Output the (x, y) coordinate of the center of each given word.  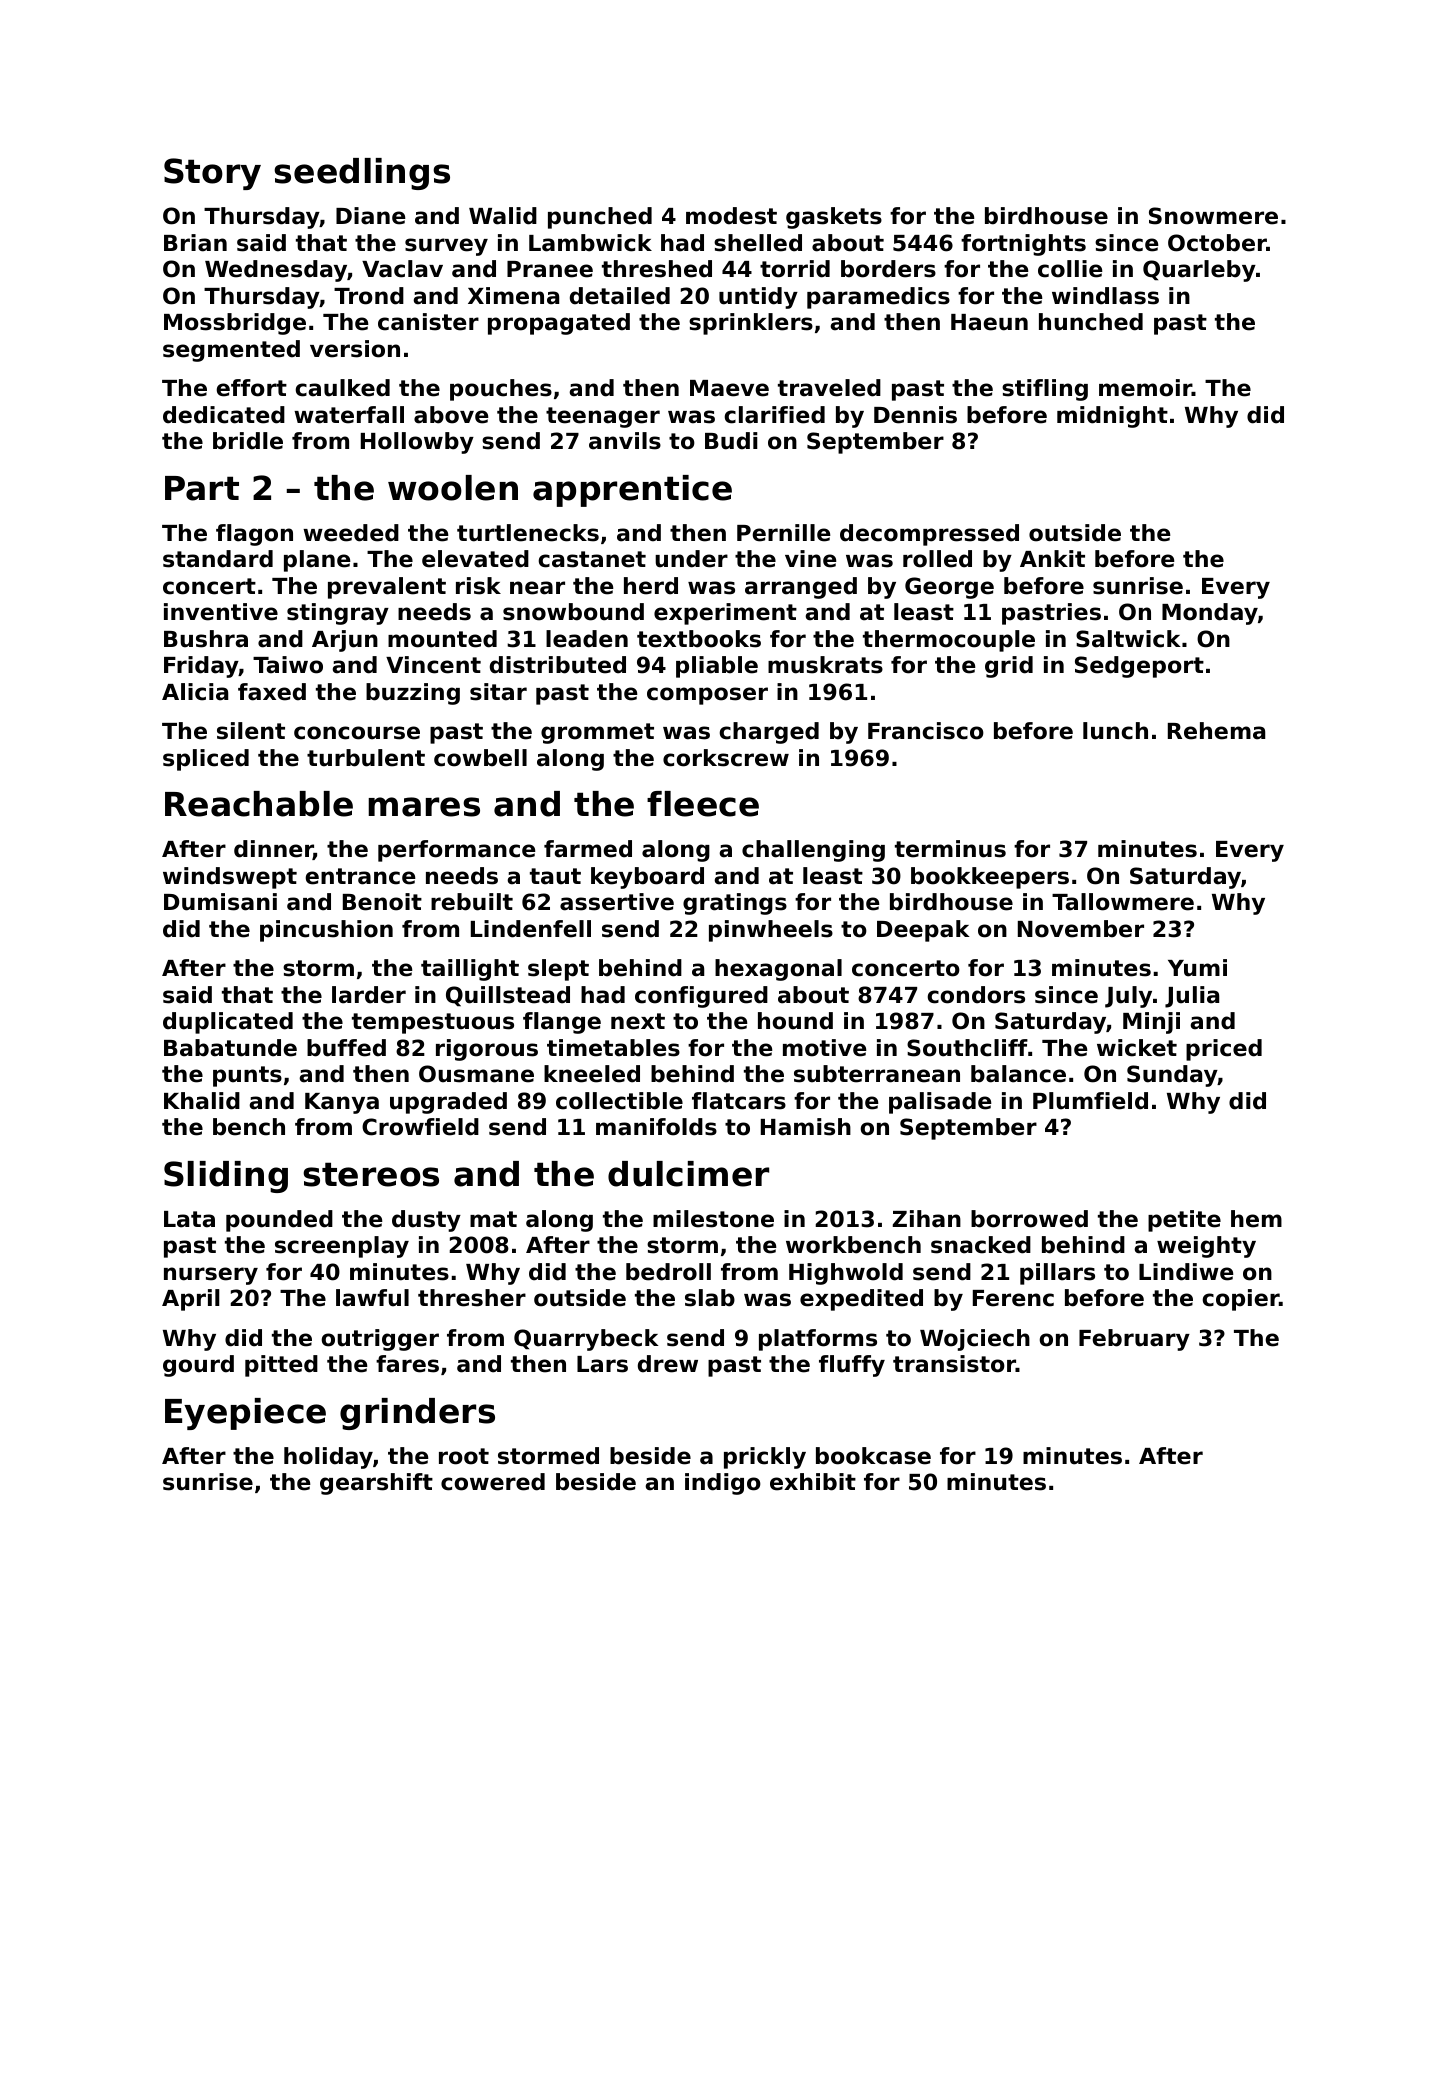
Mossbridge (235, 324)
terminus (950, 849)
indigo (723, 1484)
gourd (198, 1366)
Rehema (1216, 731)
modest (731, 216)
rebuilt (472, 902)
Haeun (989, 322)
